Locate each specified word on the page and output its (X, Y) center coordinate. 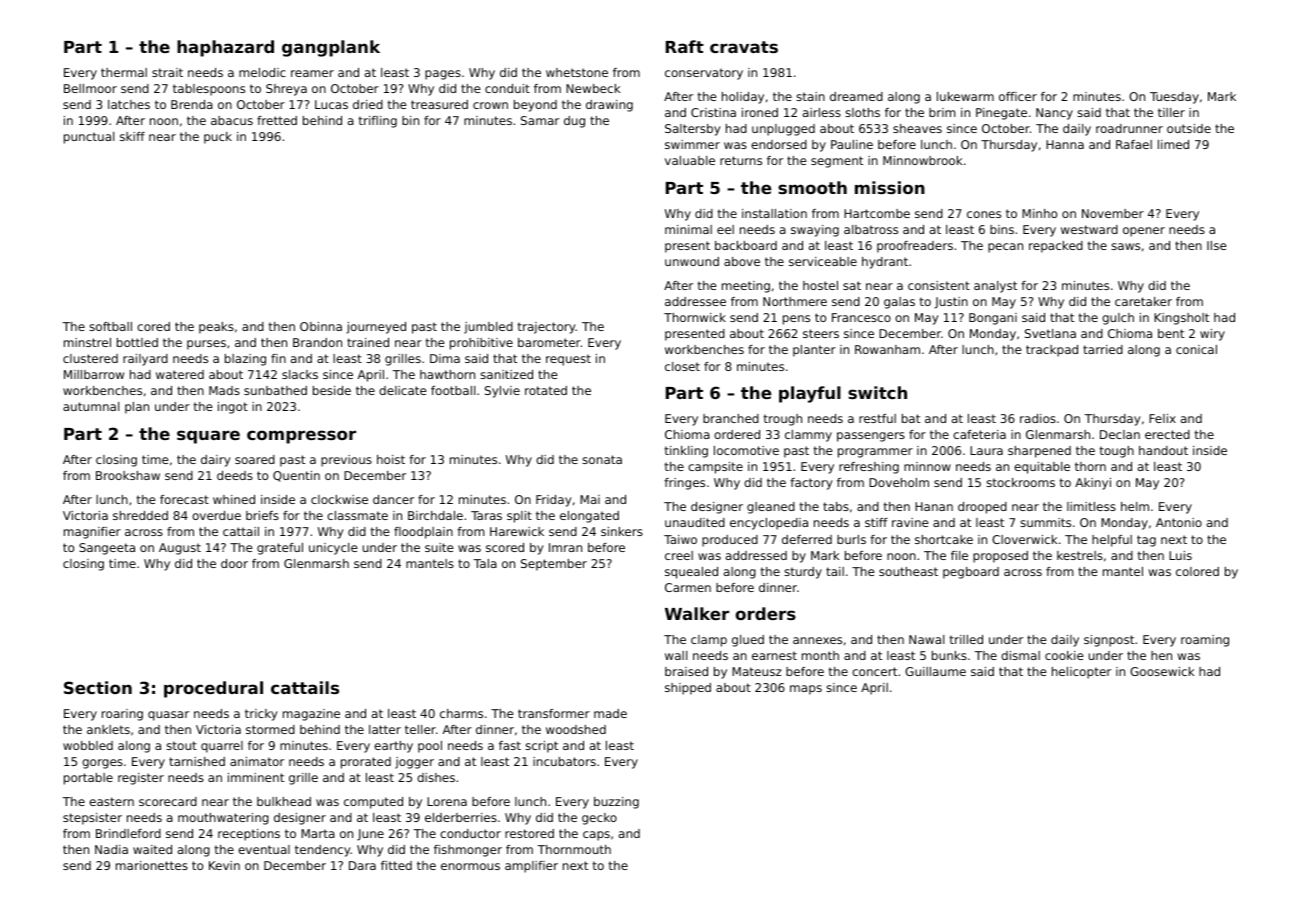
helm (1135, 506)
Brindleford (128, 833)
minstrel (87, 342)
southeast (908, 571)
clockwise (339, 499)
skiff (132, 136)
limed (1173, 144)
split (519, 517)
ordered (737, 434)
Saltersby (693, 130)
